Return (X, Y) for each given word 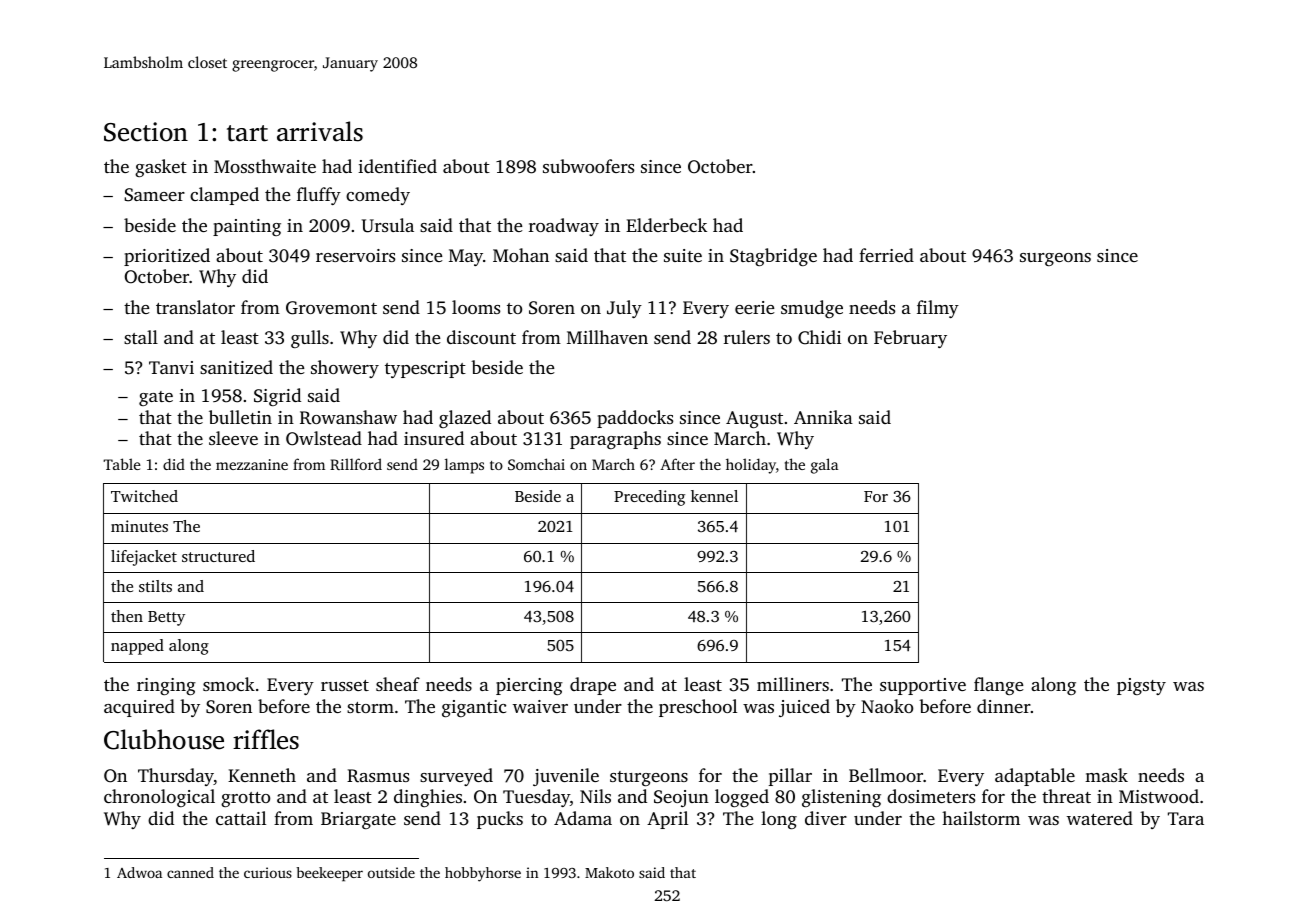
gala (824, 466)
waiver (540, 706)
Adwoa (139, 872)
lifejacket (144, 558)
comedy (378, 196)
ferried (886, 255)
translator (195, 307)
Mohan (521, 255)
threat (1066, 796)
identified (397, 166)
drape (593, 686)
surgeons (1055, 259)
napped (137, 647)
